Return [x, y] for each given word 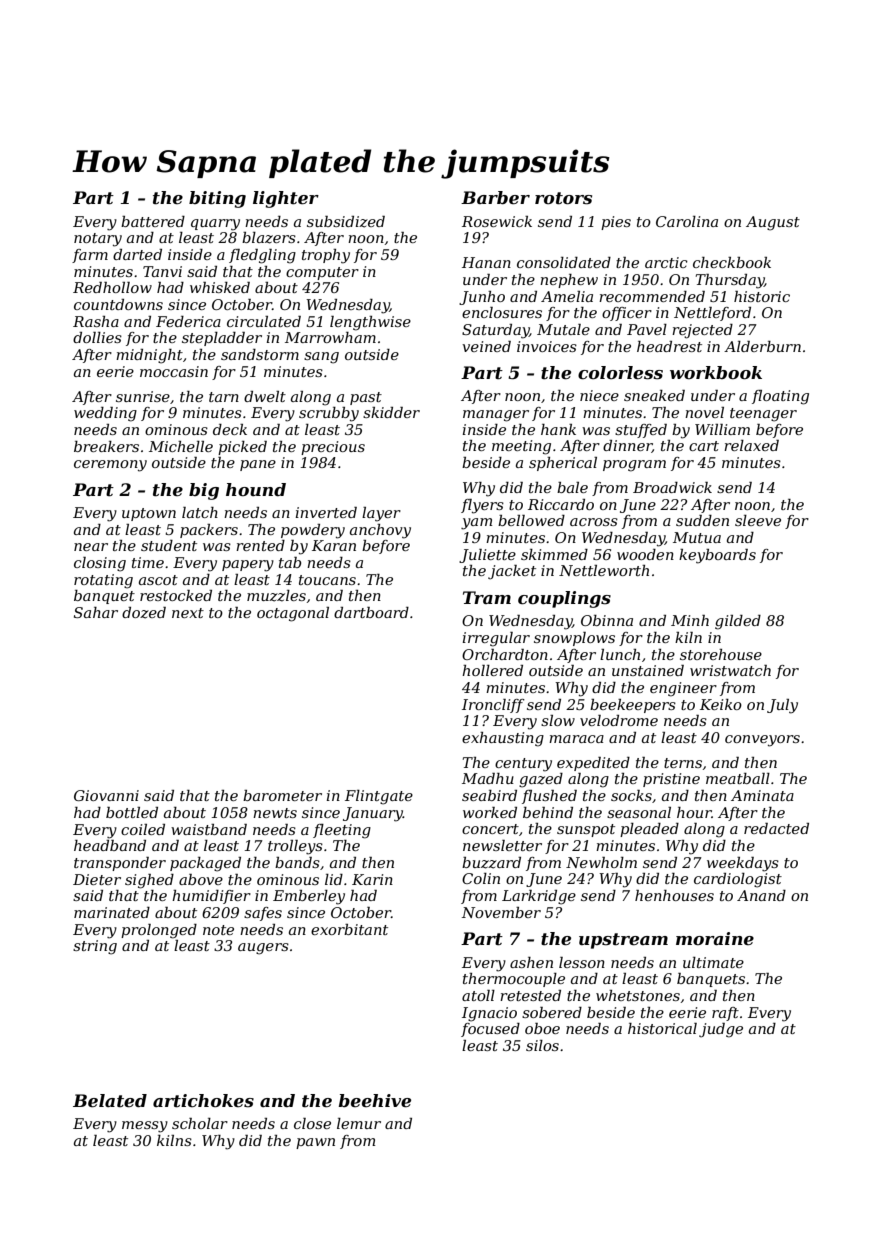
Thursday [730, 281]
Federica [188, 321]
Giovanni [106, 795]
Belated [110, 1101]
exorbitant [349, 929]
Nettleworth [604, 570]
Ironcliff [493, 706]
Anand [761, 895]
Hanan [486, 262]
